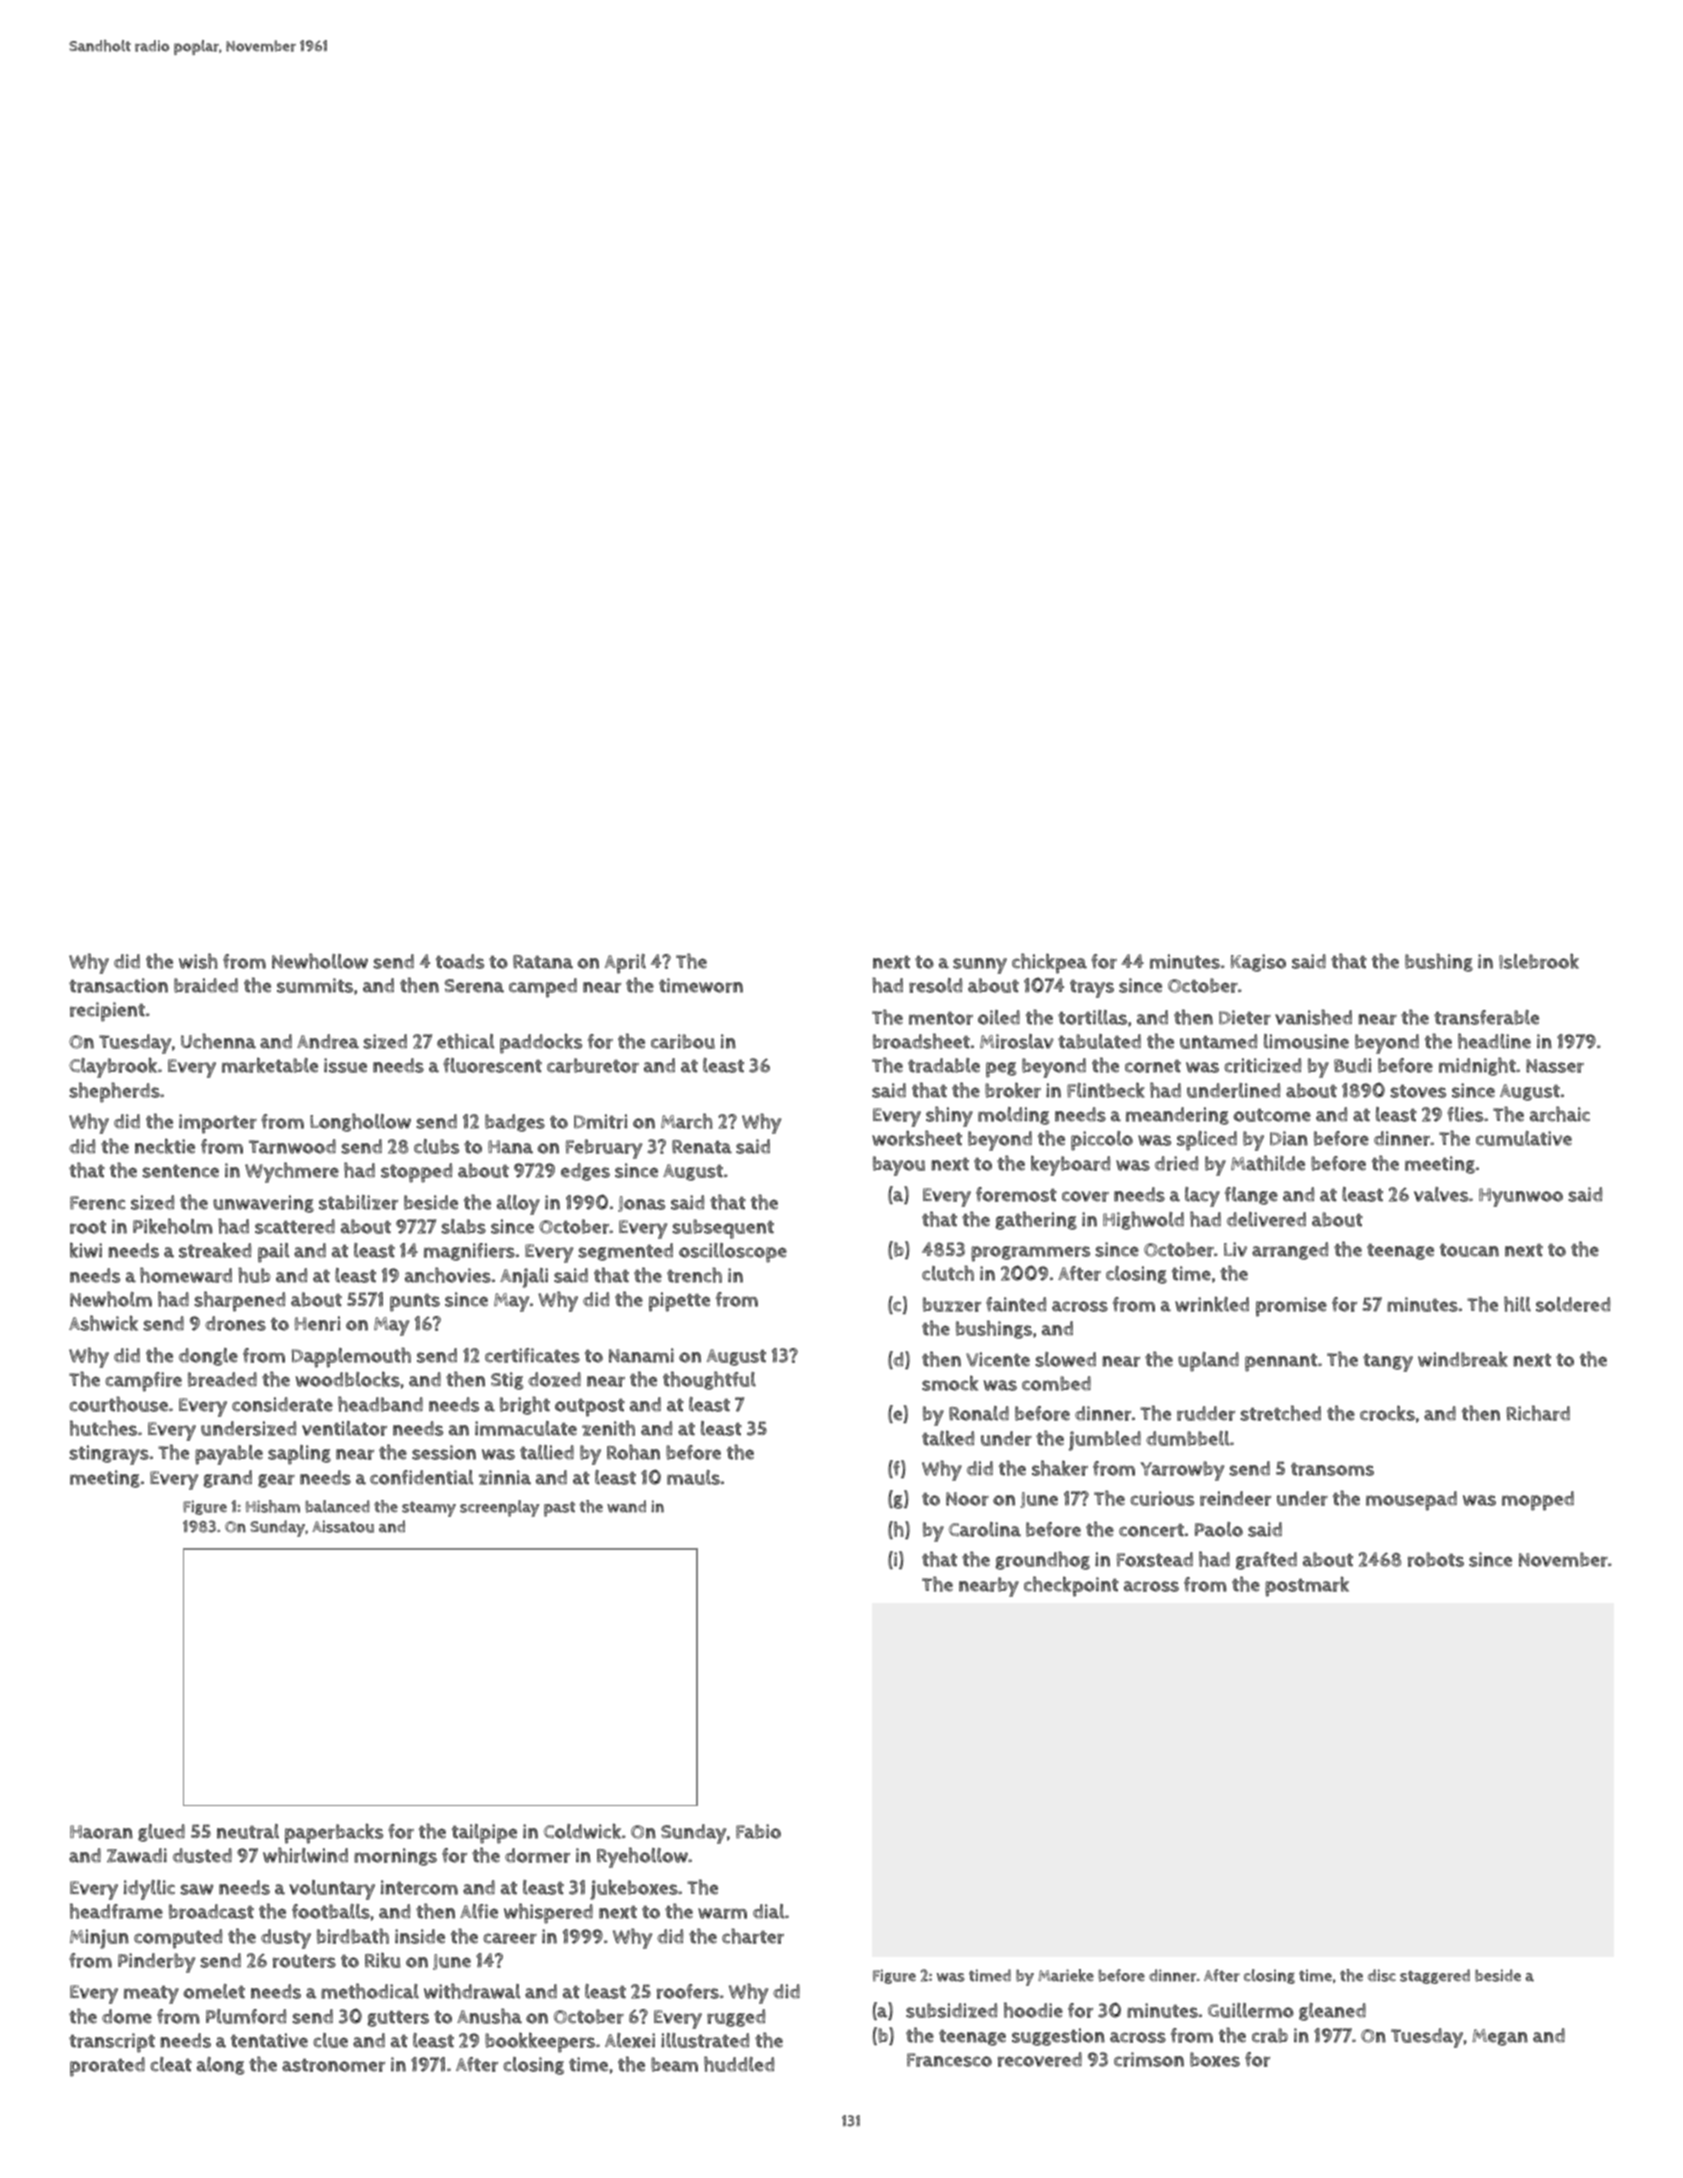 Image resolution: width=1683 pixels, height=2178 pixels. I want to click on recipient, so click(107, 1012).
